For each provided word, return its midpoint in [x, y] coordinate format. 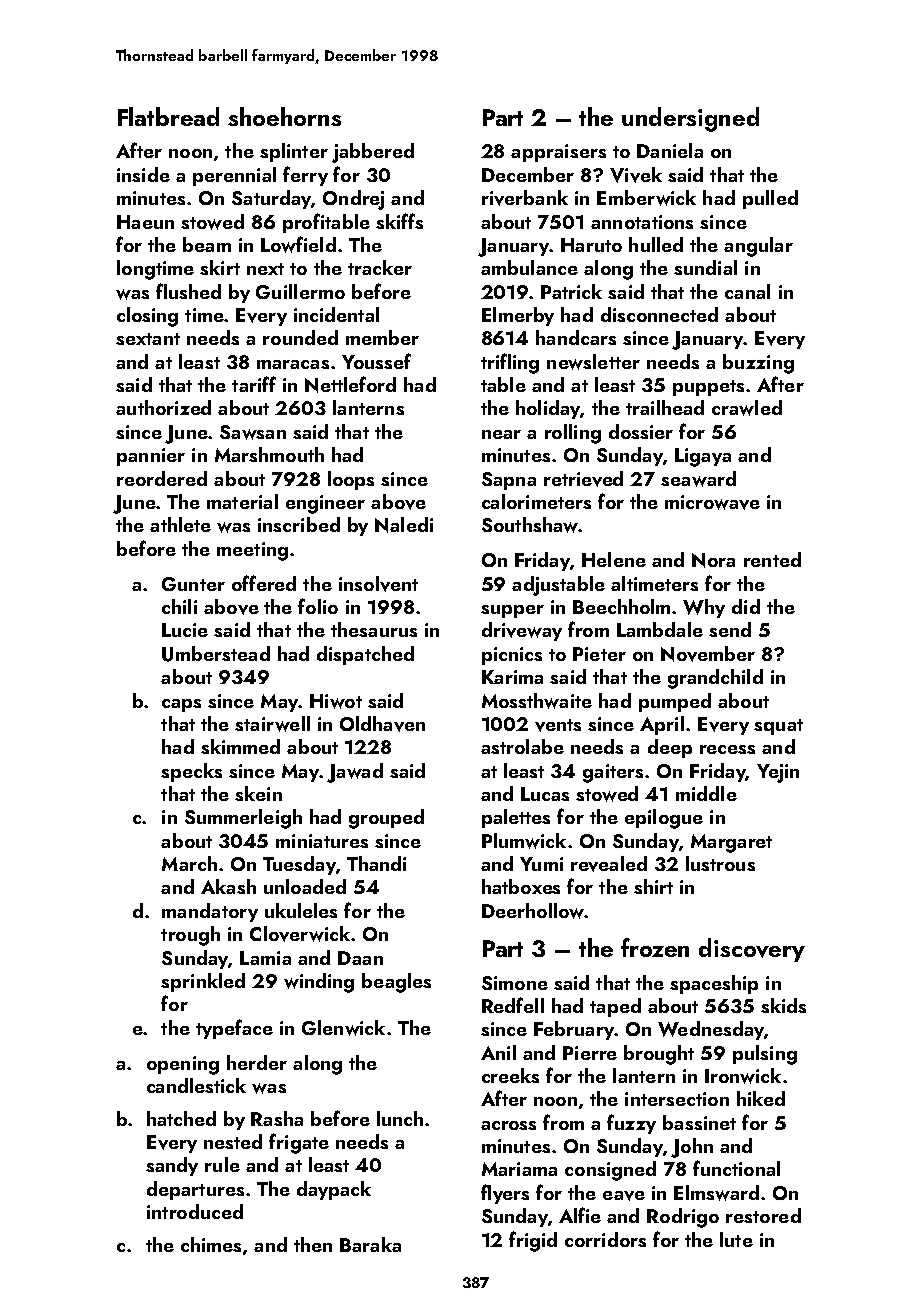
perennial [234, 176]
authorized [163, 407]
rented [772, 559]
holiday [548, 409]
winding [319, 983]
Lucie [185, 630]
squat [778, 727]
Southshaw [530, 525]
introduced [195, 1211]
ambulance [529, 267]
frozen [655, 947]
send [730, 629]
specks [191, 772]
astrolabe [522, 746]
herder [257, 1062]
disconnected [659, 314]
